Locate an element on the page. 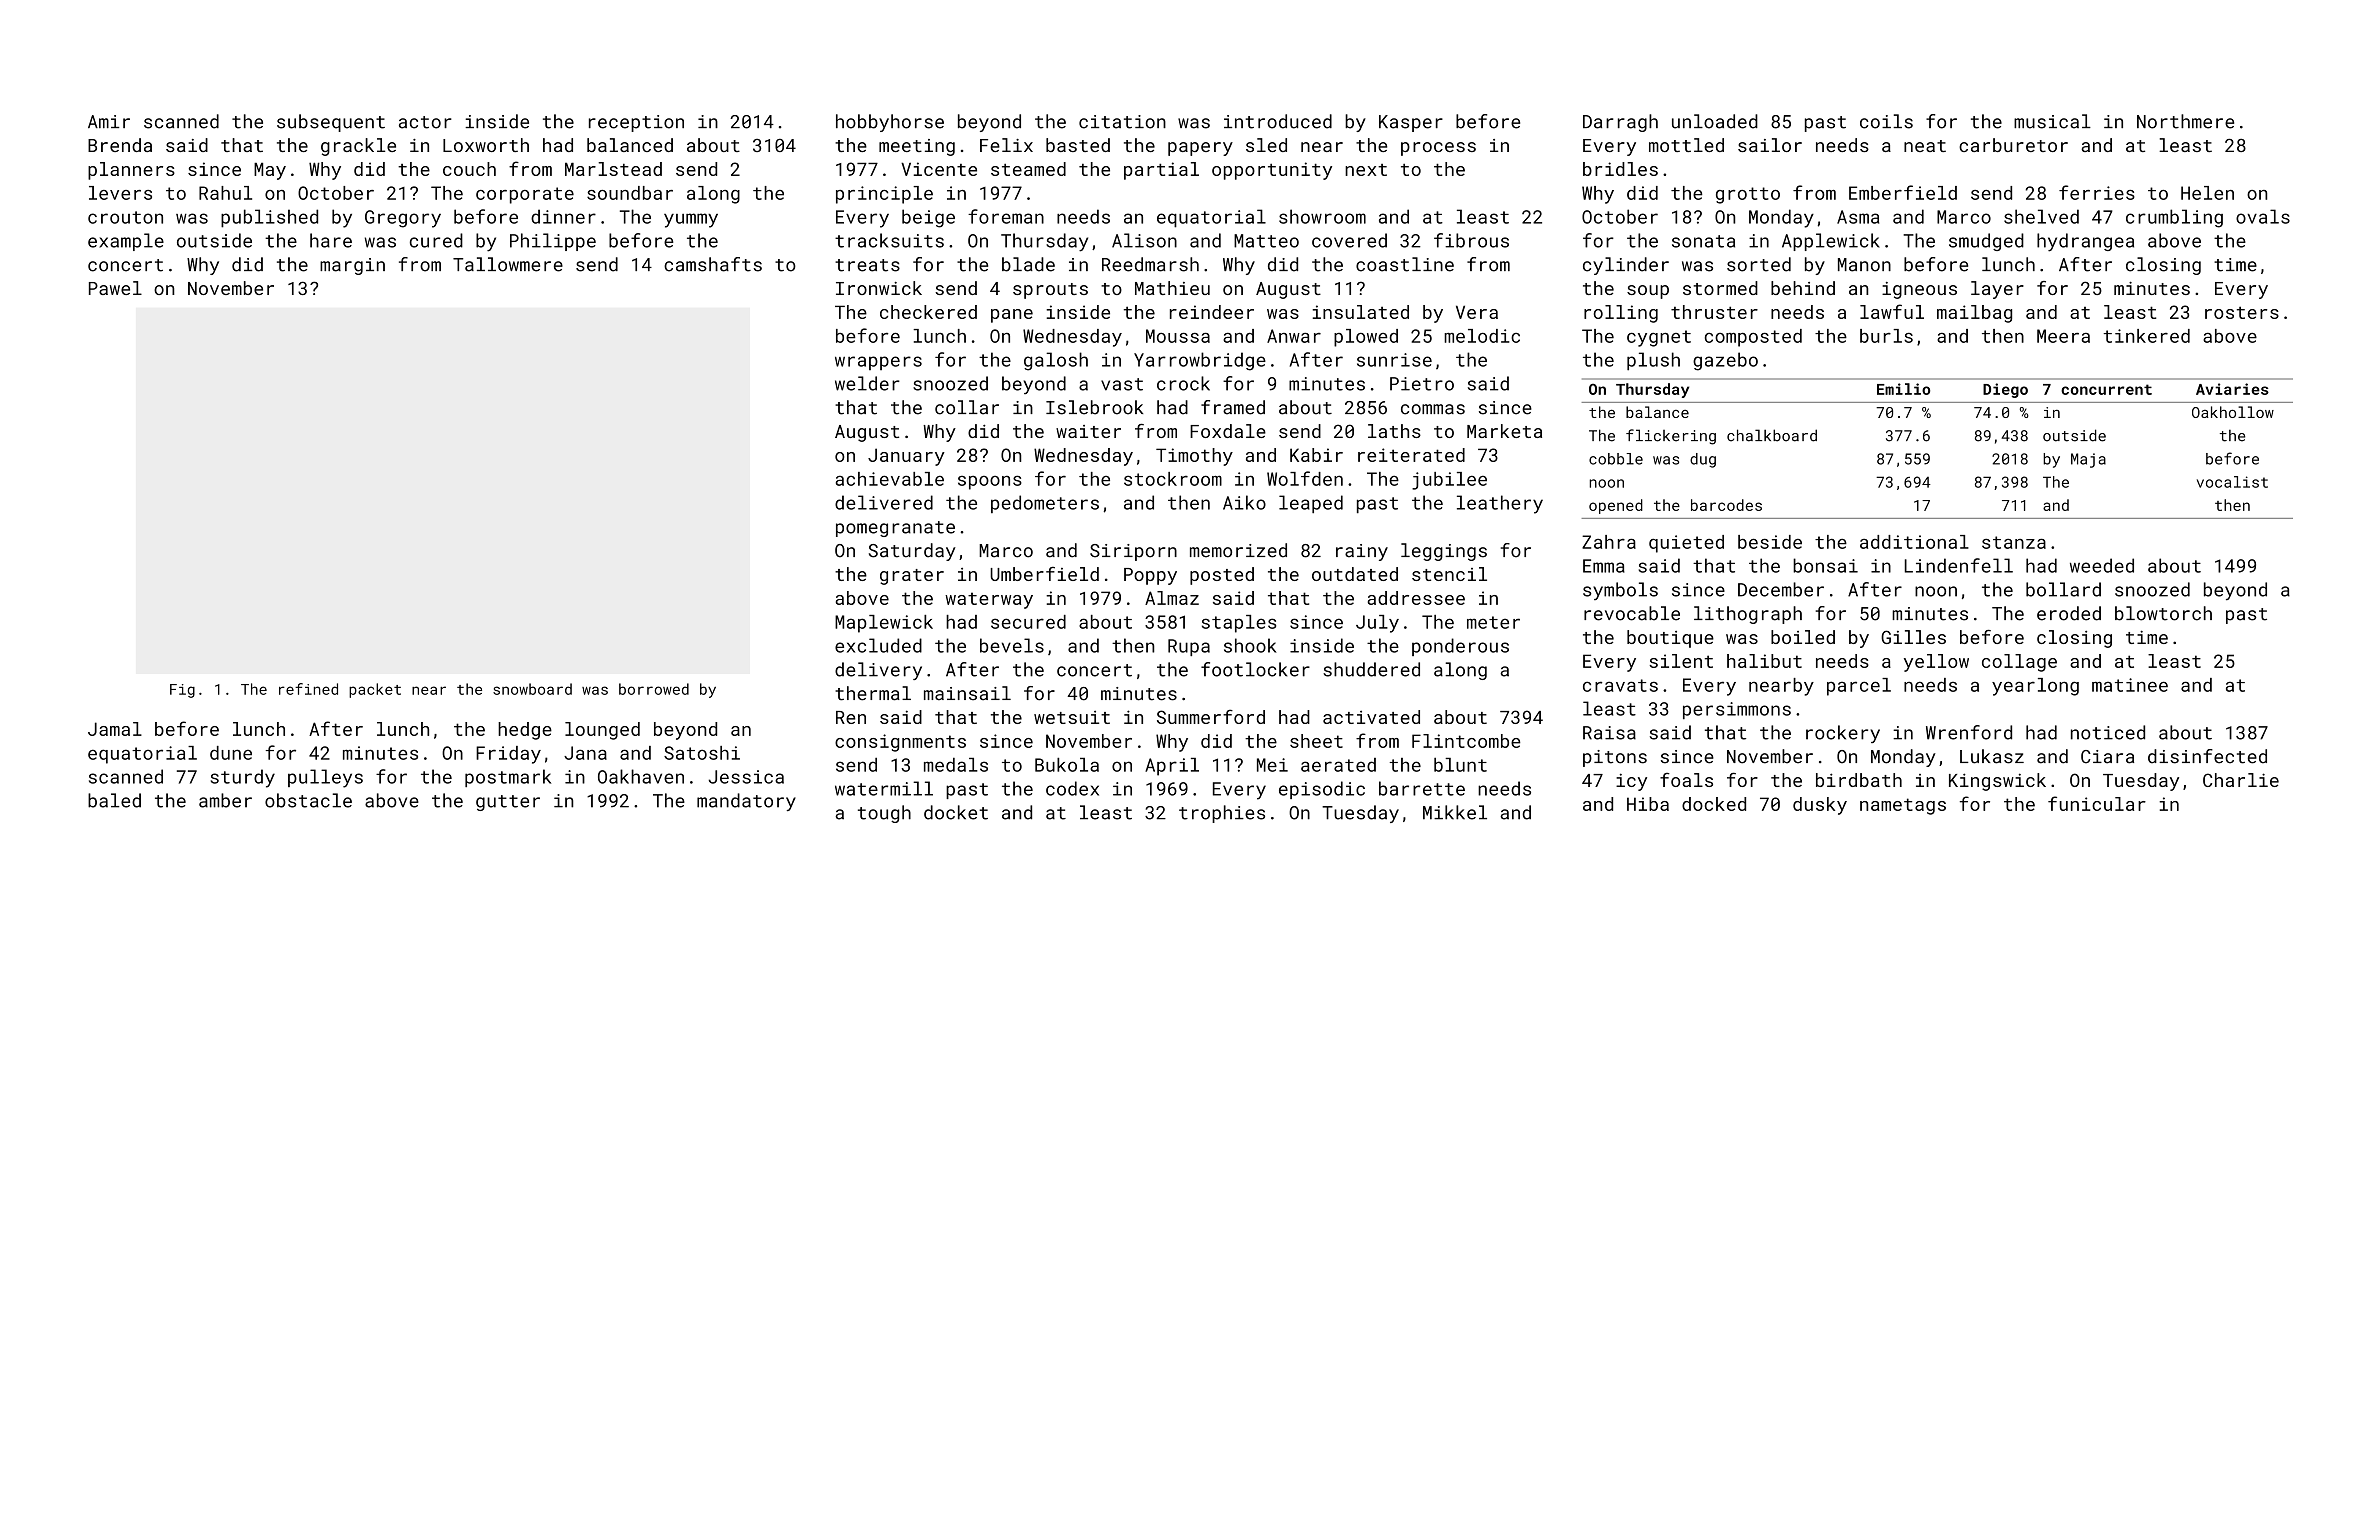  leggings is located at coordinates (1444, 552).
